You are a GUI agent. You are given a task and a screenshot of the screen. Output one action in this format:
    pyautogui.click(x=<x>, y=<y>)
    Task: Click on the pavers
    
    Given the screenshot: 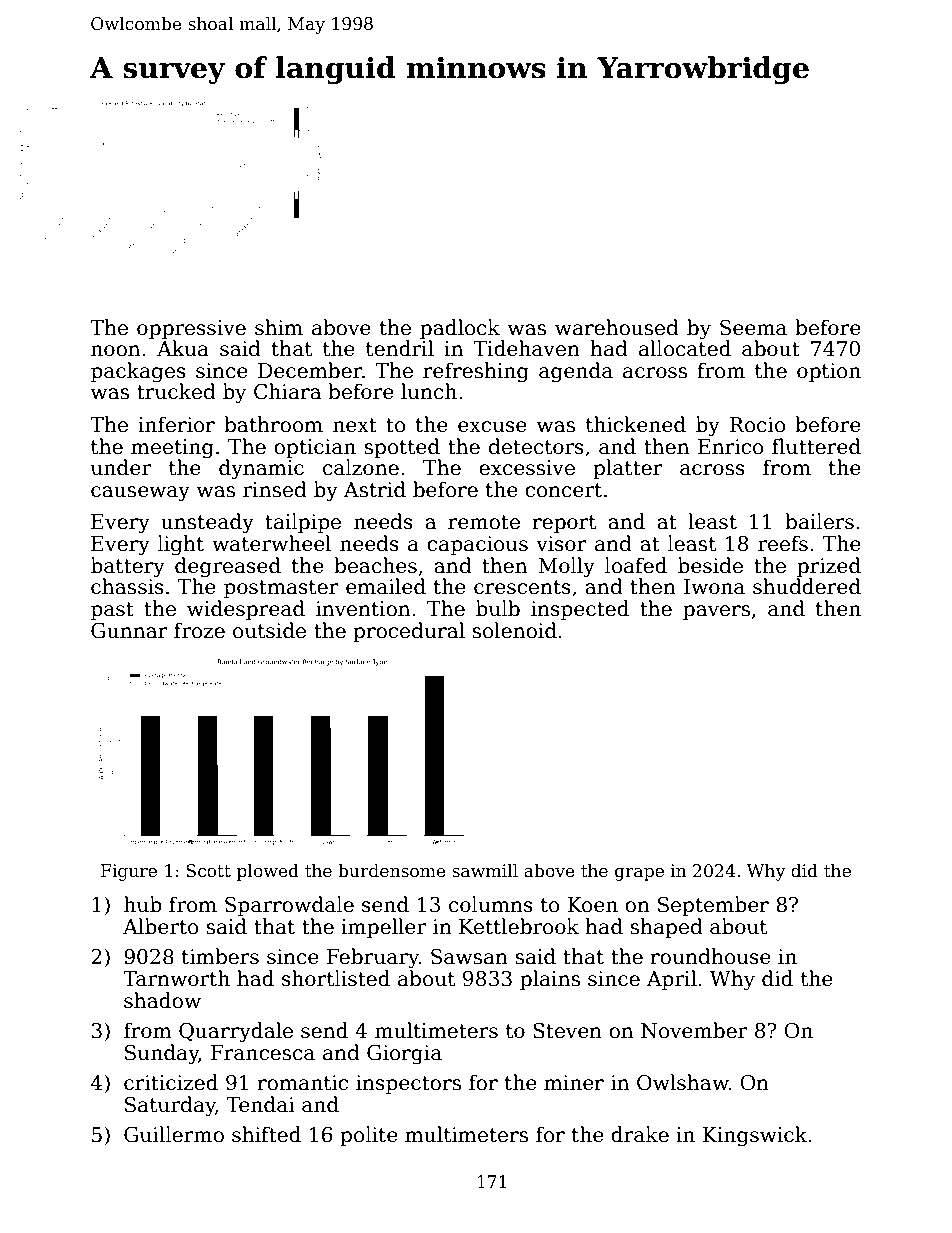 What is the action you would take?
    pyautogui.click(x=716, y=612)
